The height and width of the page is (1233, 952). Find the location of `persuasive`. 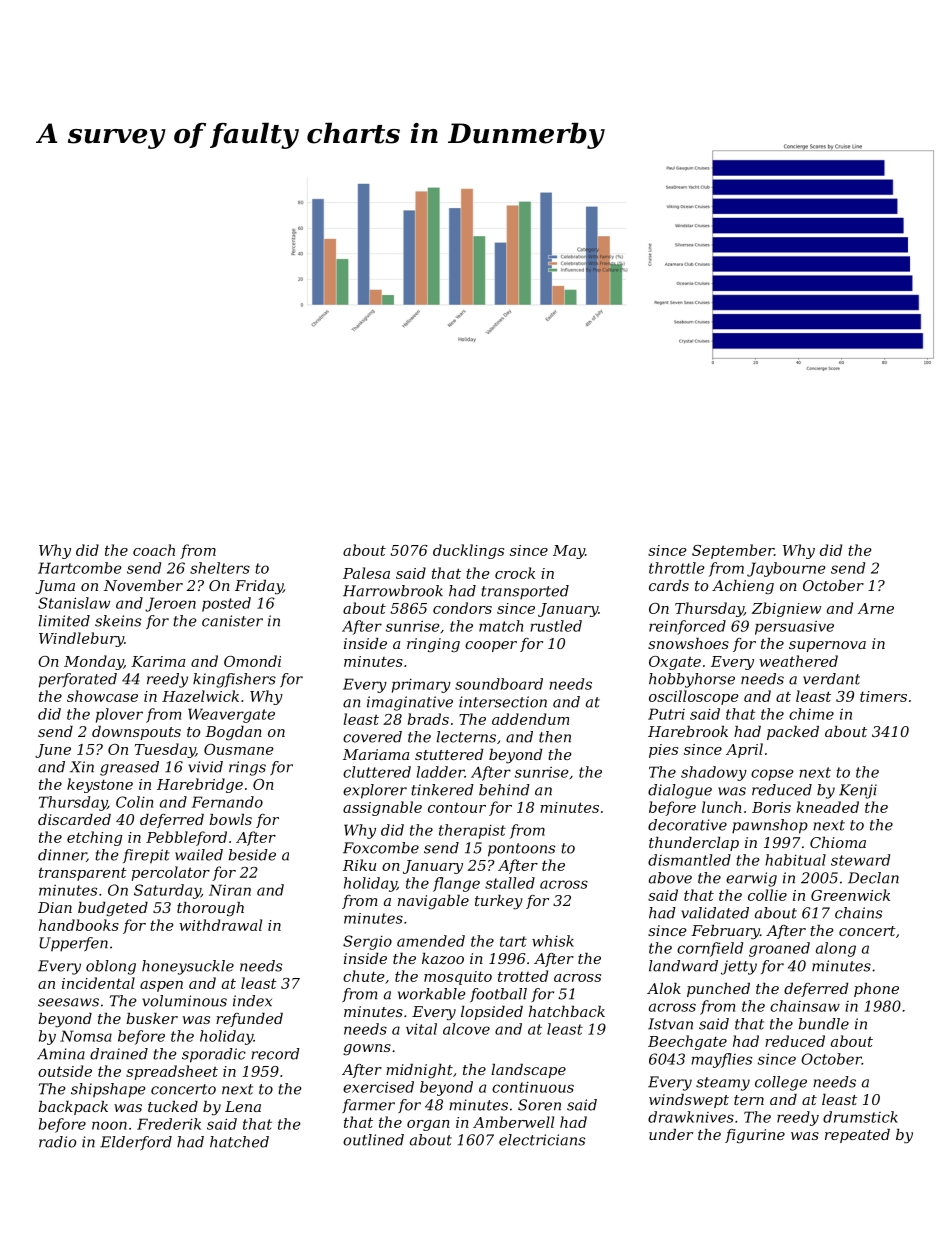

persuasive is located at coordinates (794, 628).
